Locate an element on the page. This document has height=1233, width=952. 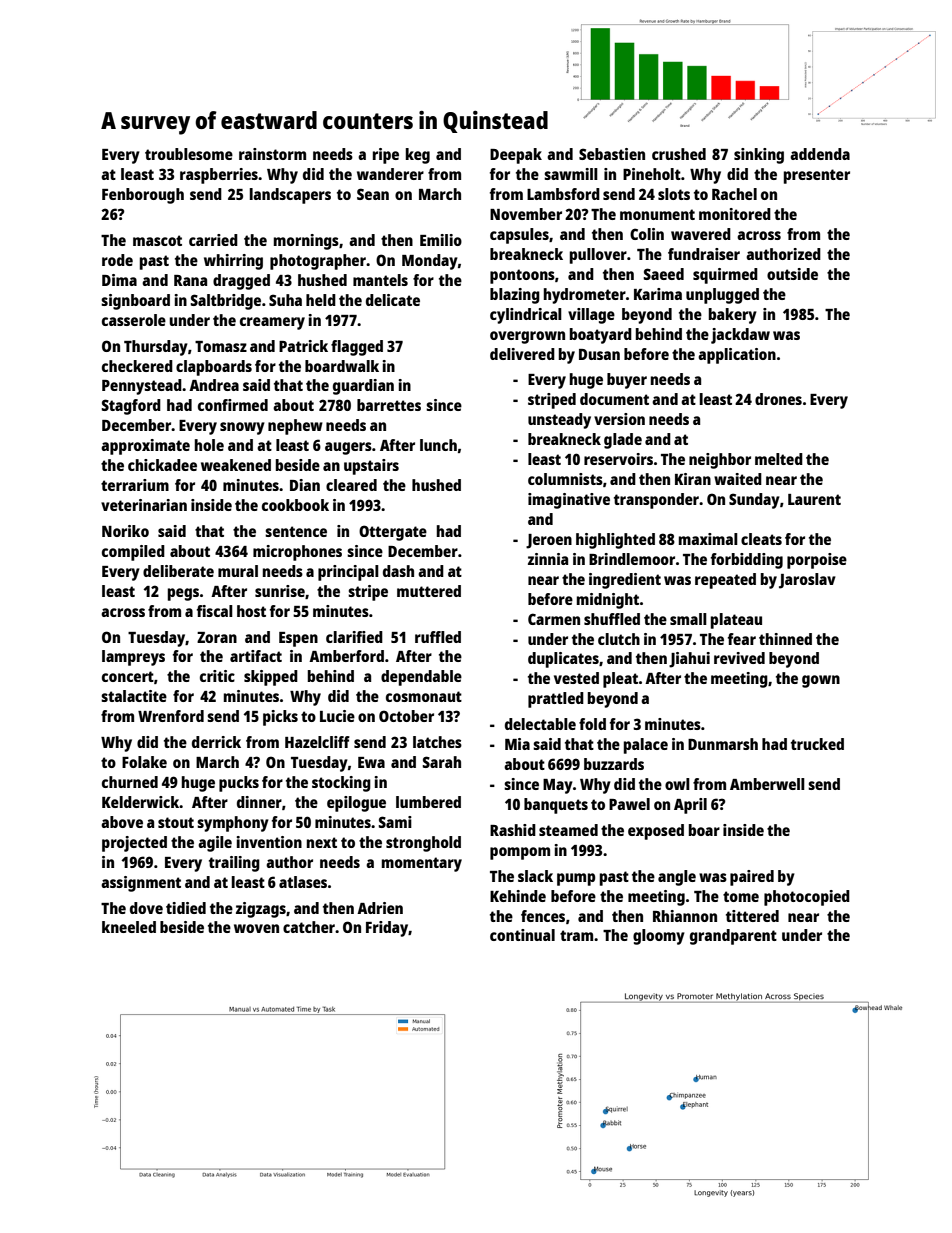
Stagford is located at coordinates (131, 407).
